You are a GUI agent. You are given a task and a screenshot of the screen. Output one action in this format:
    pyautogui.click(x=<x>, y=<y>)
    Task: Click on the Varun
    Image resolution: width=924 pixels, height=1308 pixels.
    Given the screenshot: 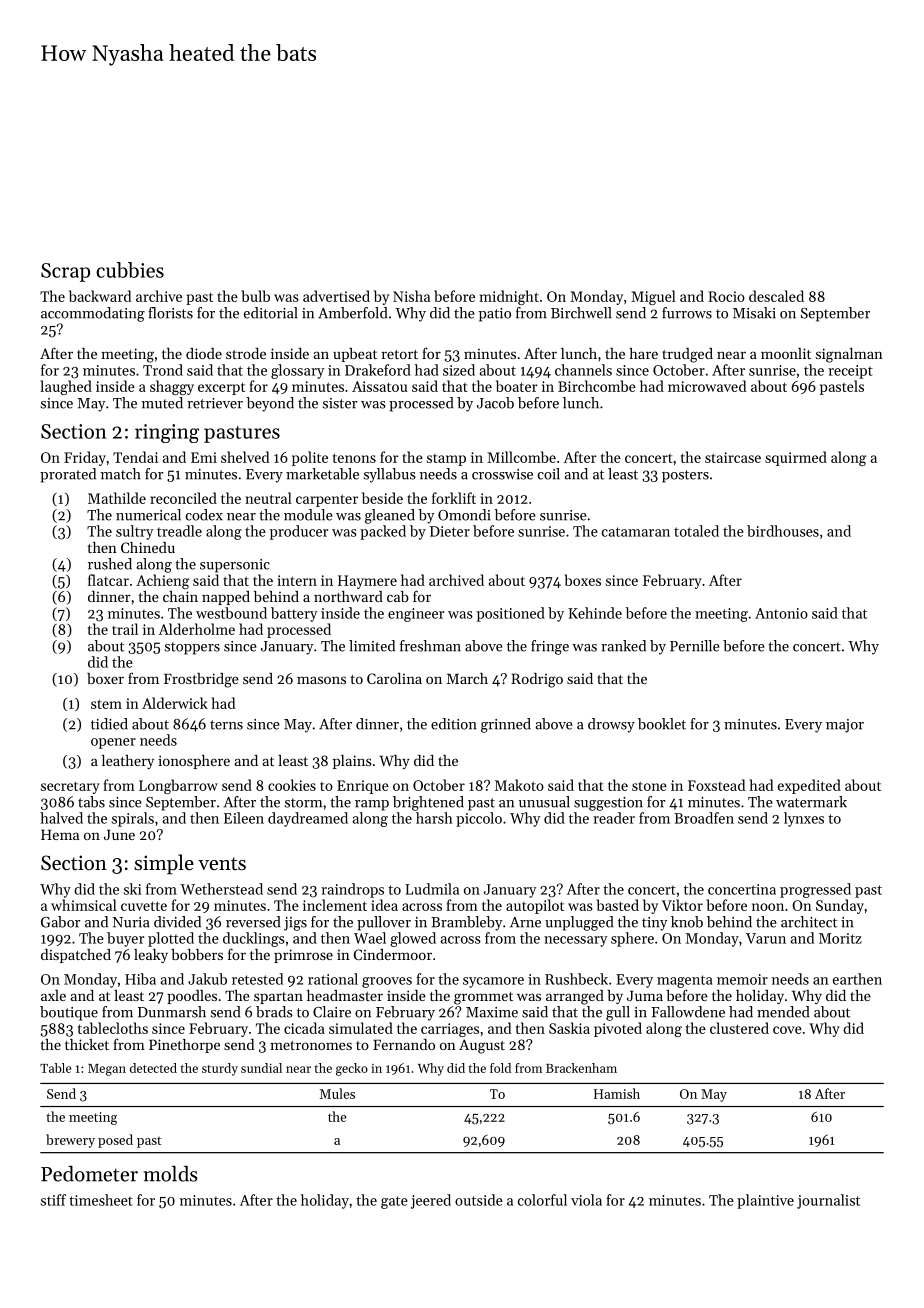 What is the action you would take?
    pyautogui.click(x=766, y=938)
